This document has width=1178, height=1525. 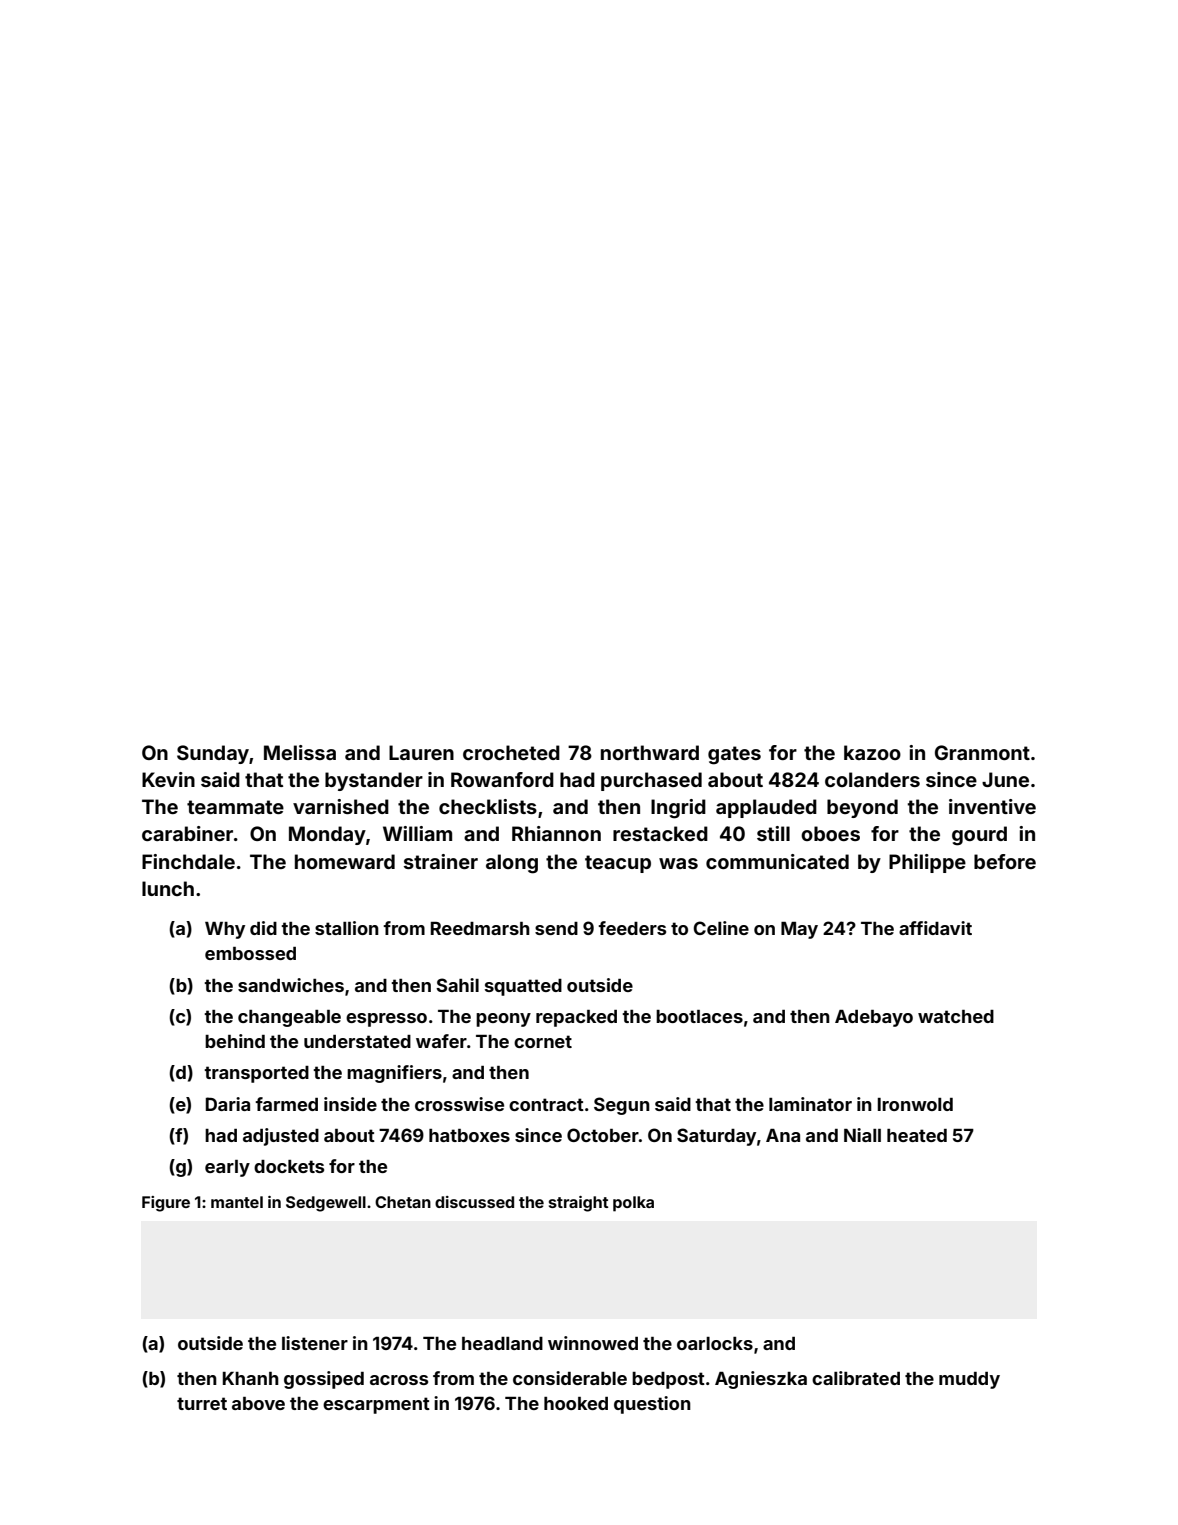 What do you see at coordinates (652, 1405) in the document?
I see `question` at bounding box center [652, 1405].
